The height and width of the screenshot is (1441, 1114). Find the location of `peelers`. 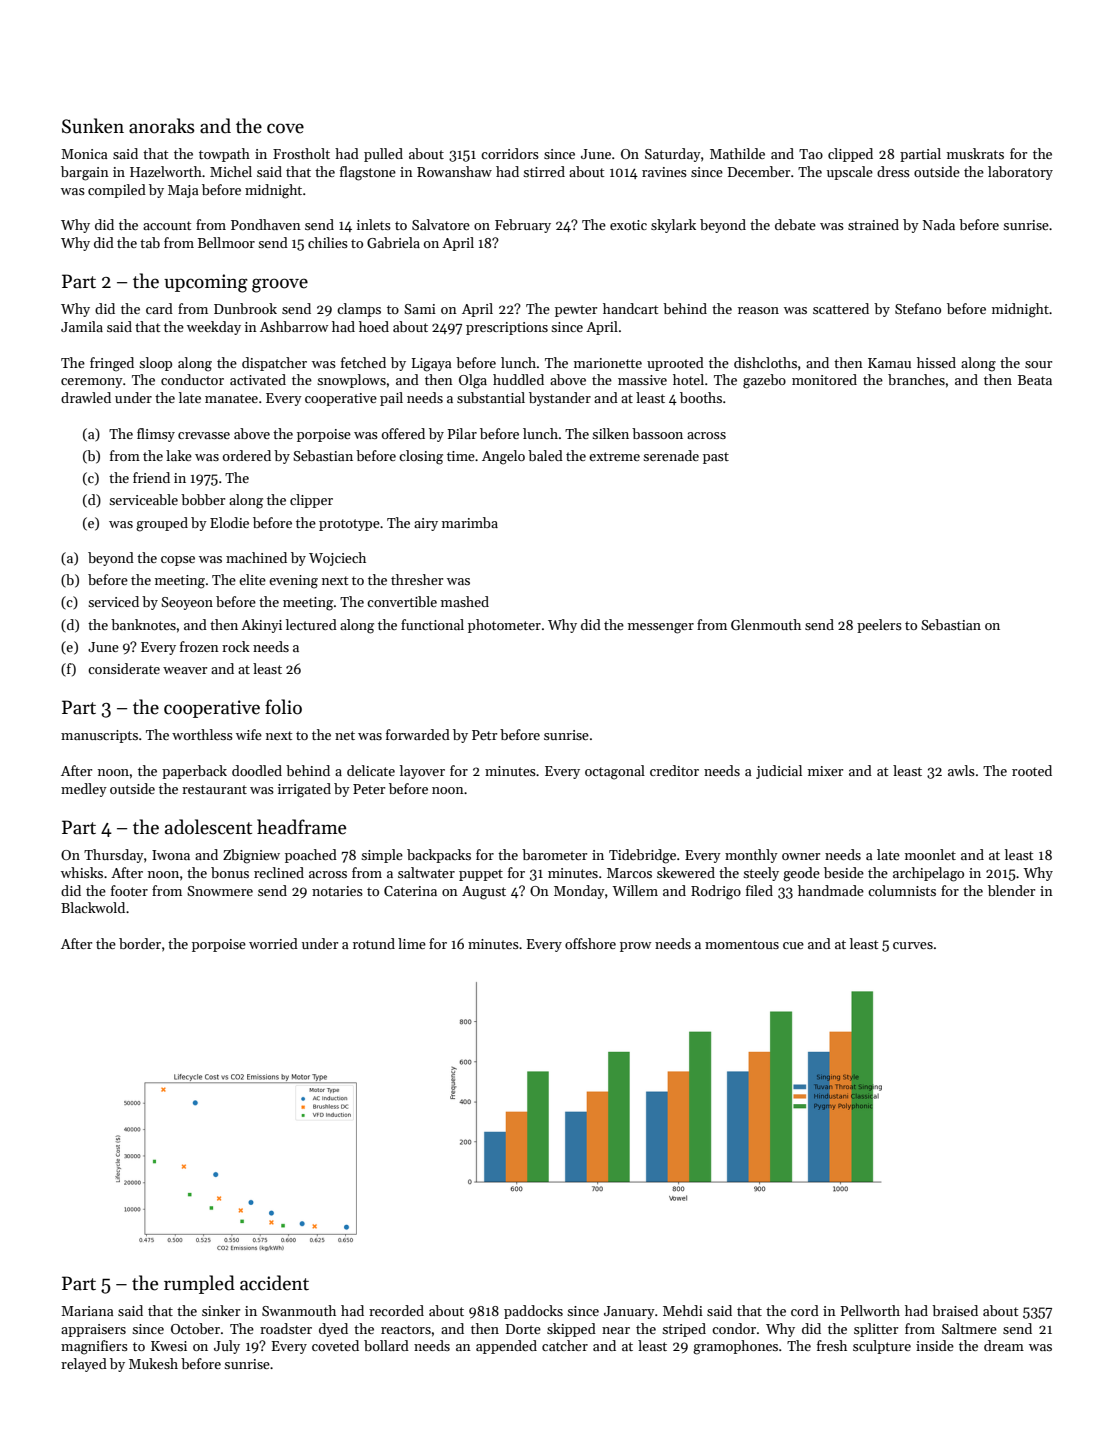

peelers is located at coordinates (879, 626).
